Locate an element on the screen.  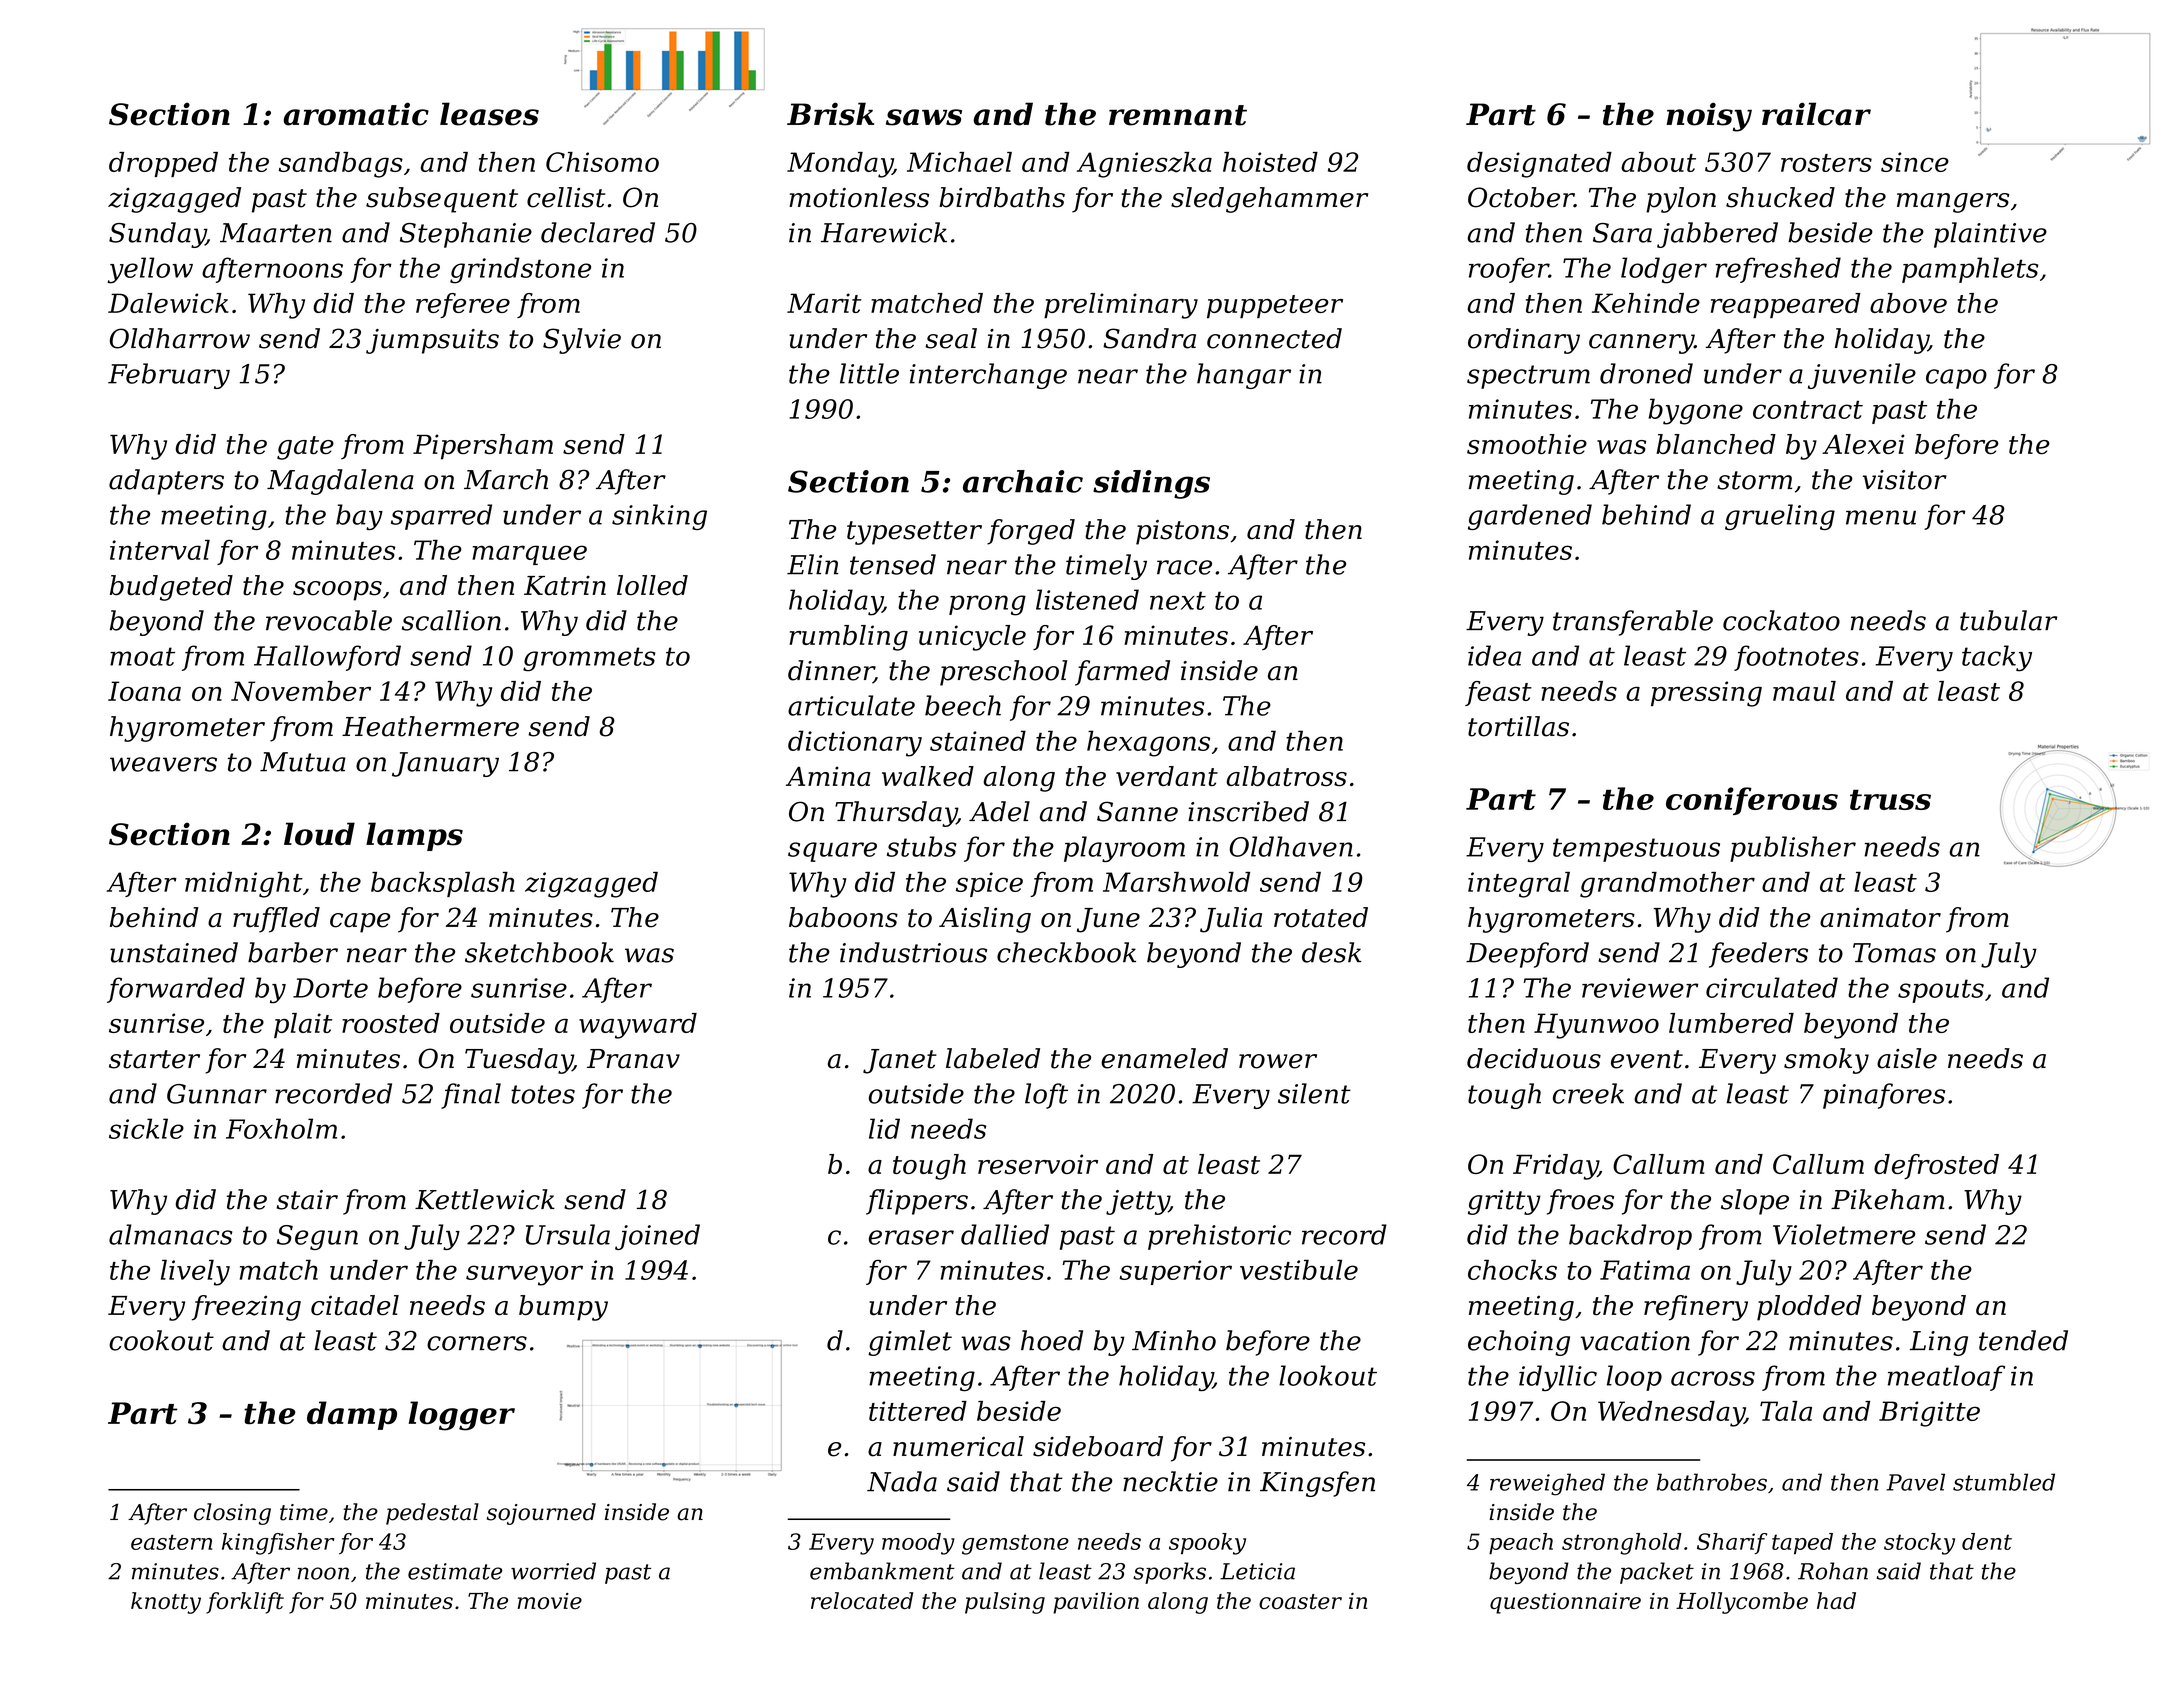
tubular is located at coordinates (2008, 620).
